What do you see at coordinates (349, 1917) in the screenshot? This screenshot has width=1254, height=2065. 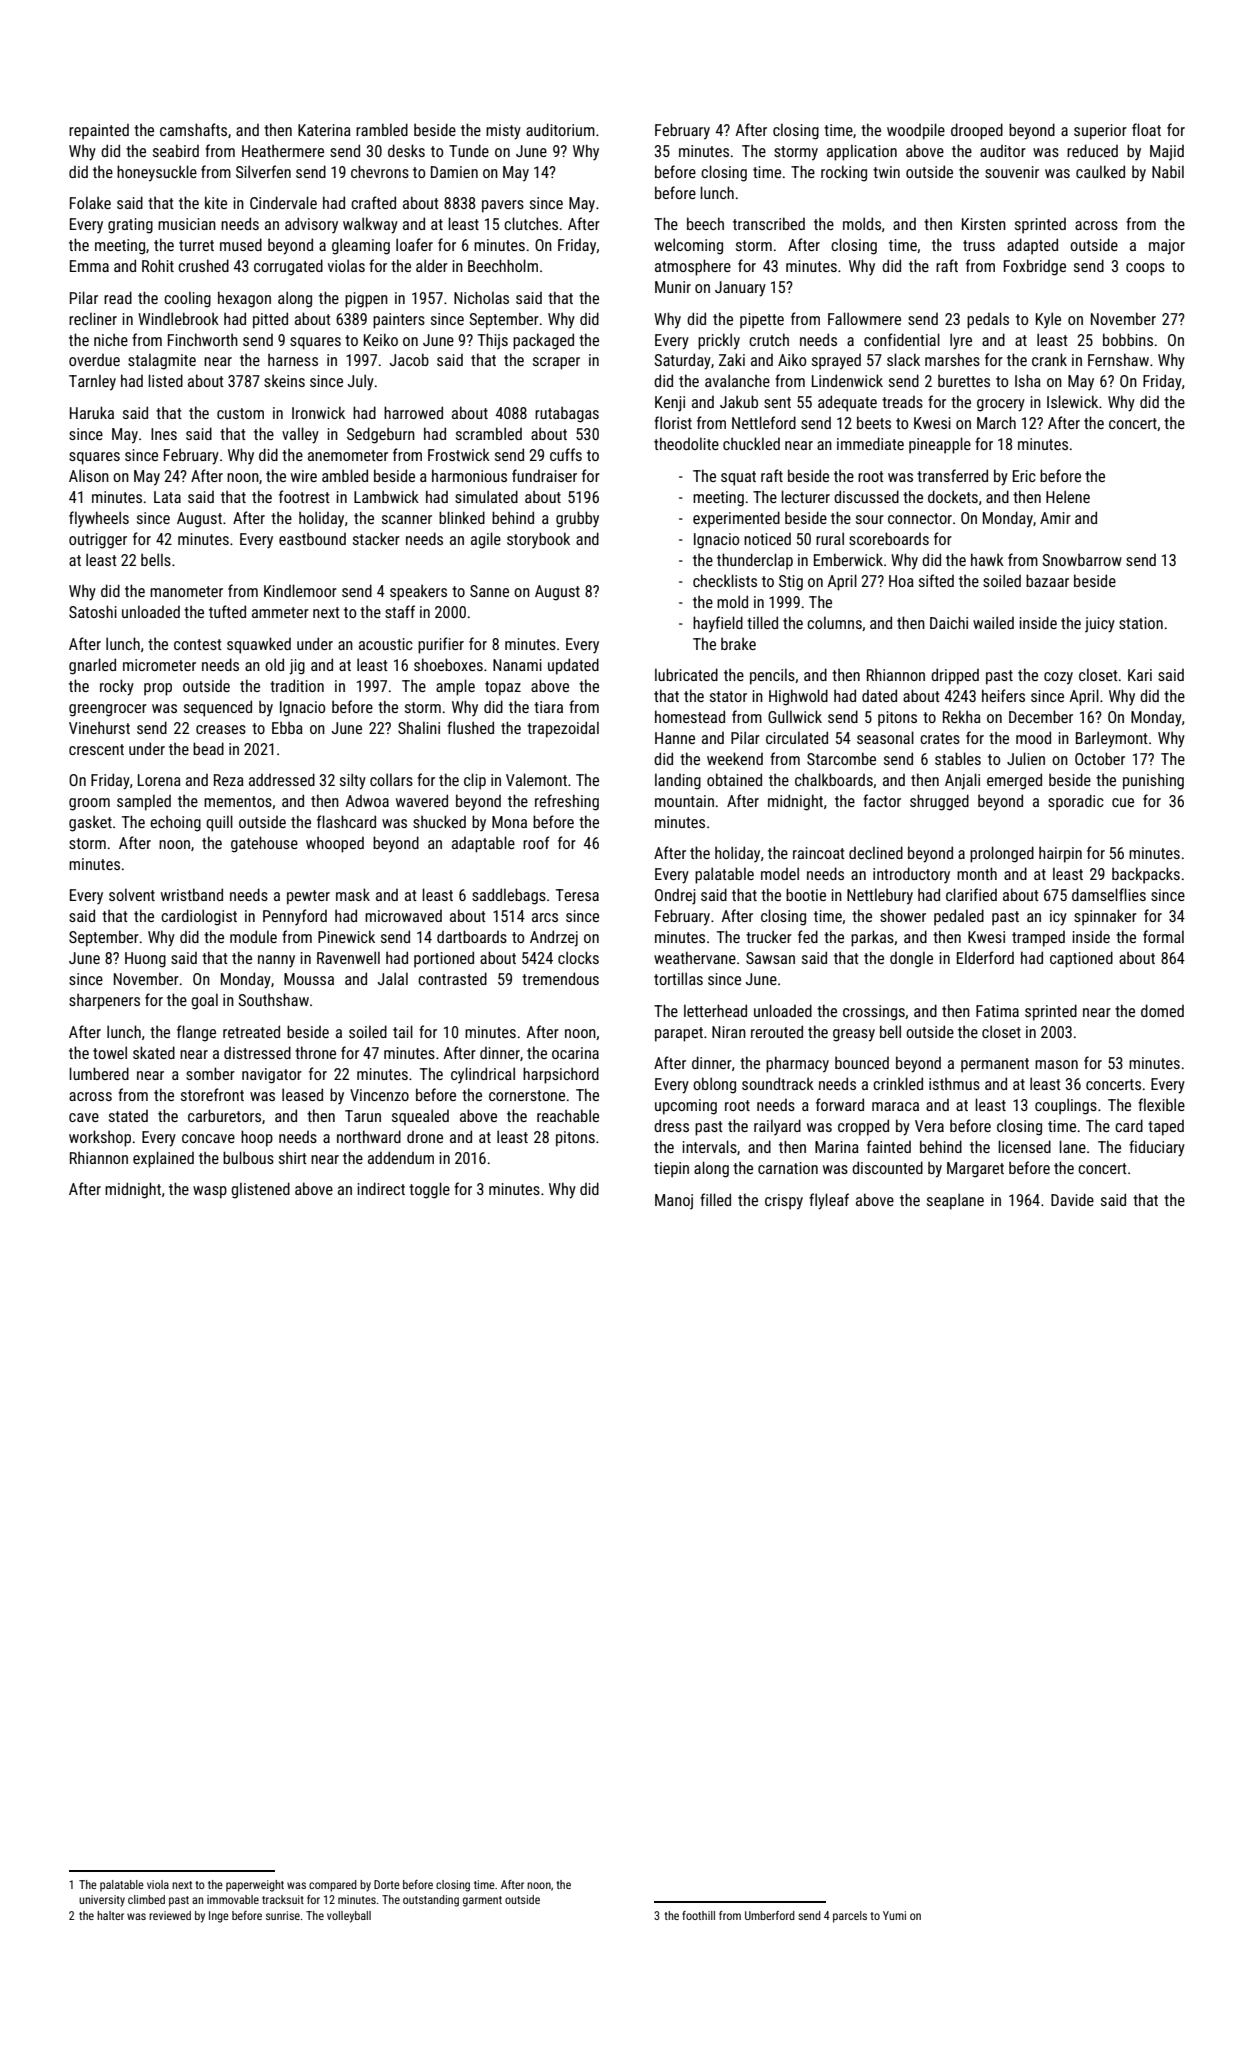 I see `volleyball` at bounding box center [349, 1917].
